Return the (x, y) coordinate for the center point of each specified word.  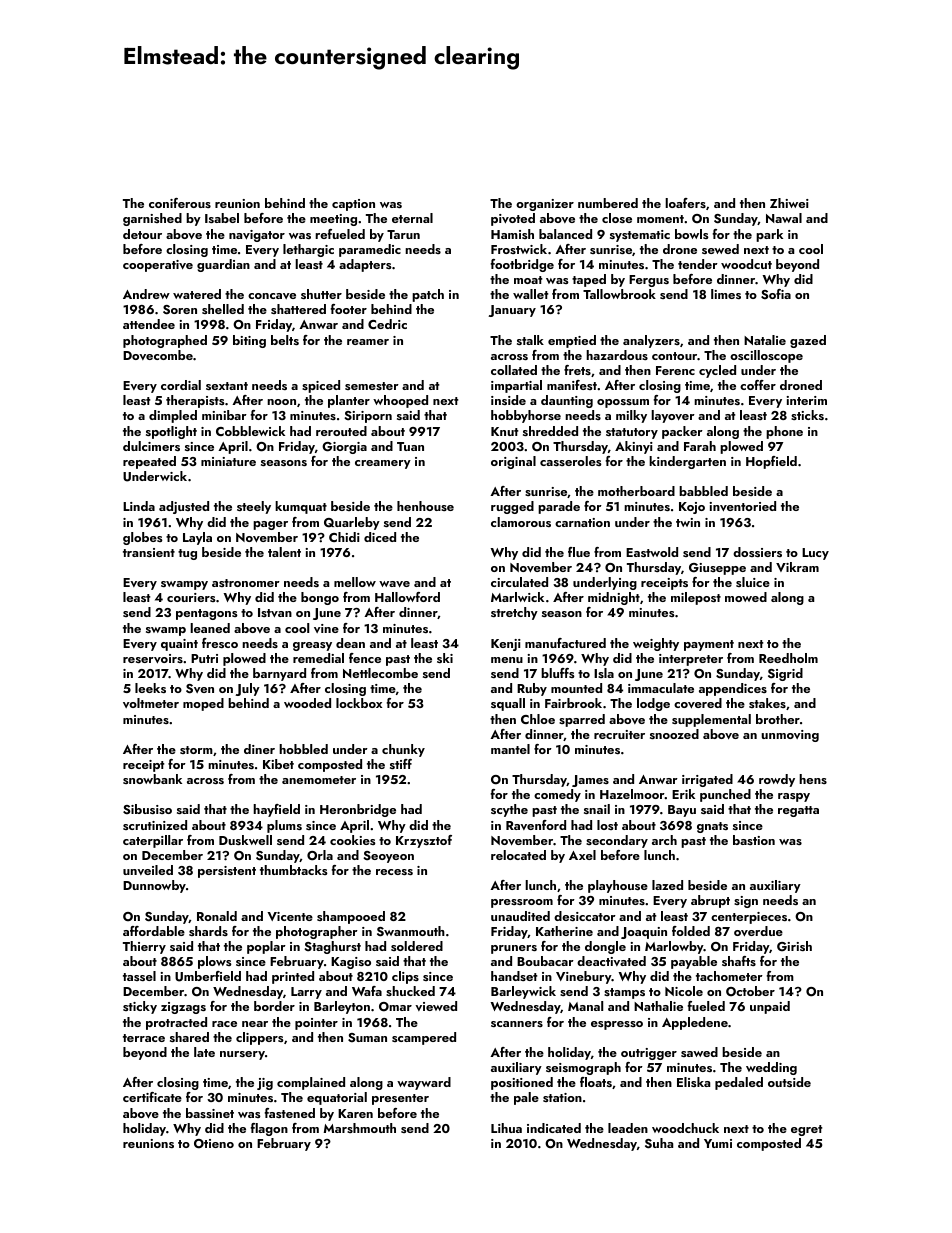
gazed (808, 341)
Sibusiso (147, 809)
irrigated (707, 780)
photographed (165, 341)
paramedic (370, 250)
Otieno (214, 1144)
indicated (554, 1128)
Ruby (532, 689)
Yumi (718, 1143)
